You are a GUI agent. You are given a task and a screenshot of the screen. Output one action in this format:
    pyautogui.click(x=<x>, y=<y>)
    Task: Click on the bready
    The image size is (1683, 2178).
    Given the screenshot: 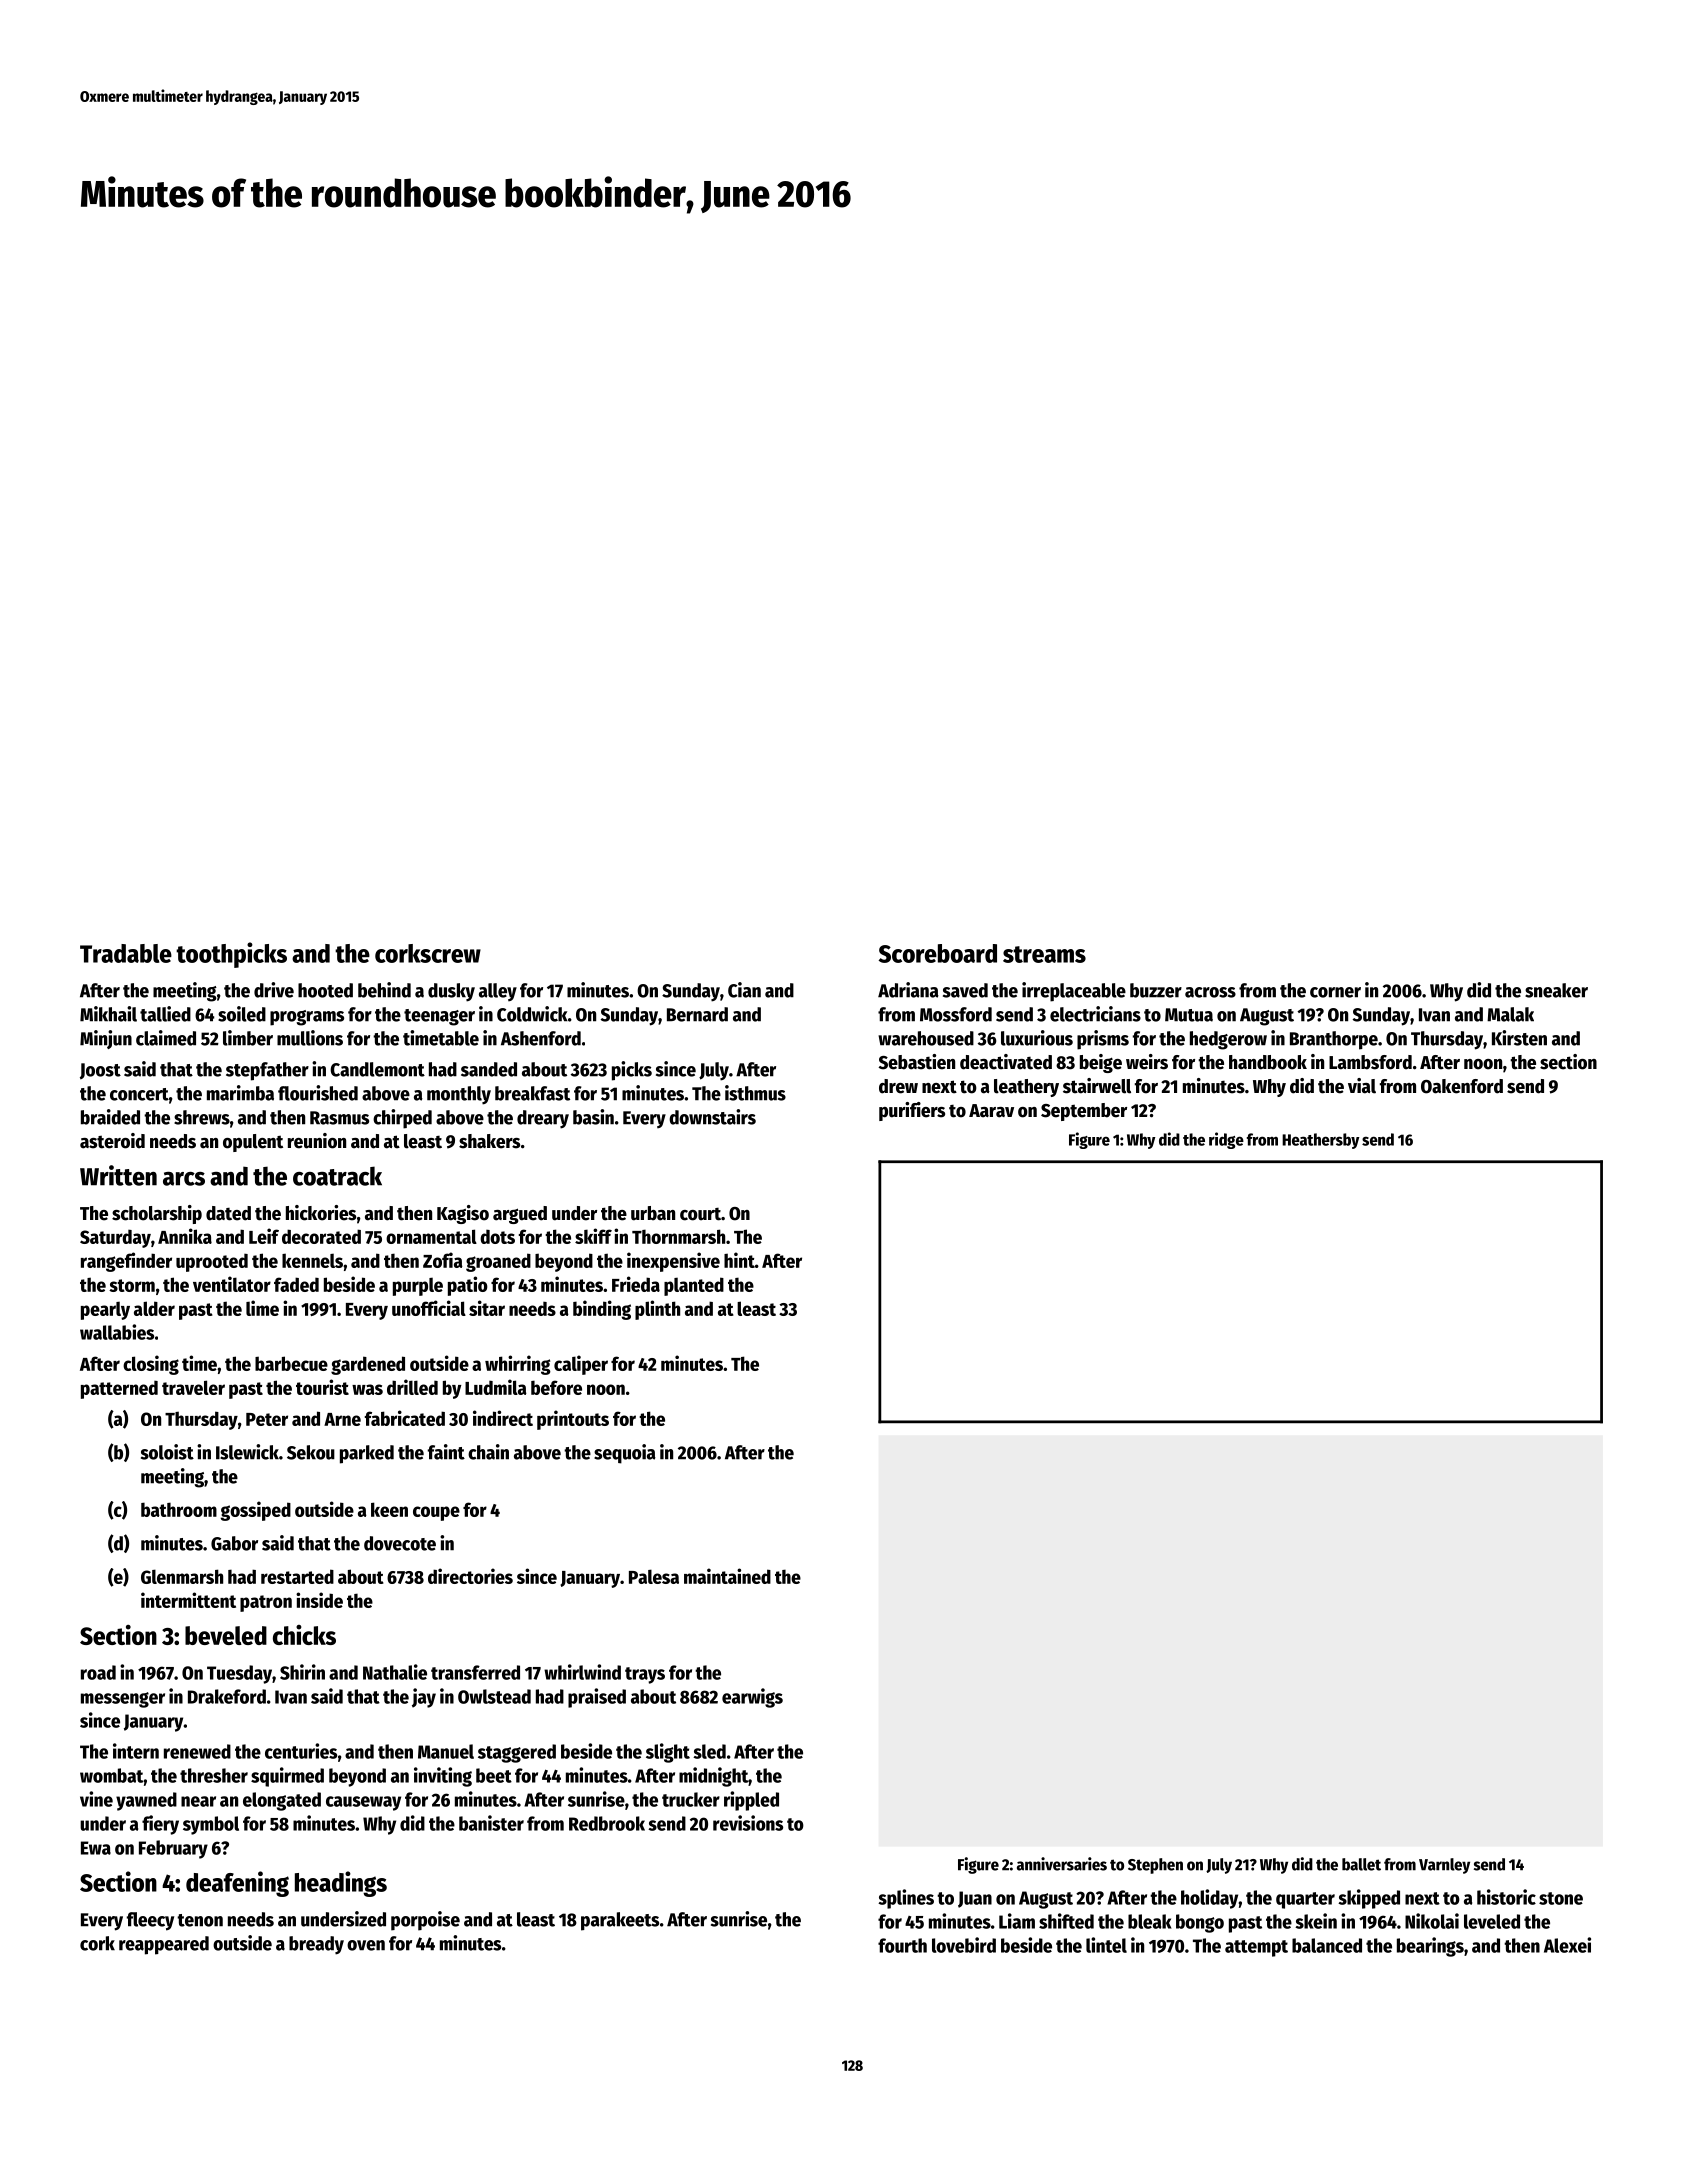 What is the action you would take?
    pyautogui.click(x=316, y=1945)
